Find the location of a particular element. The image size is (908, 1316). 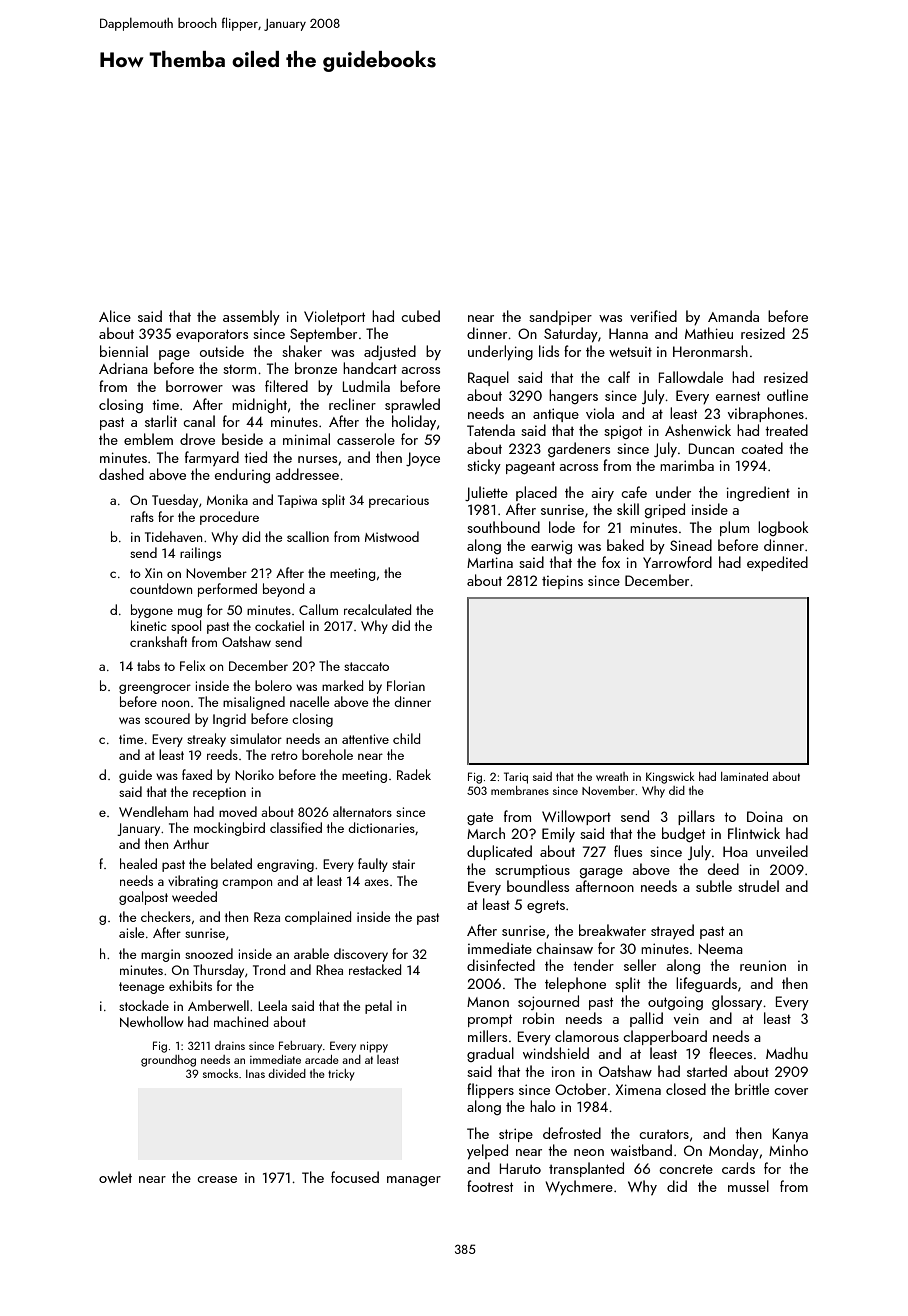

crease is located at coordinates (217, 1179).
